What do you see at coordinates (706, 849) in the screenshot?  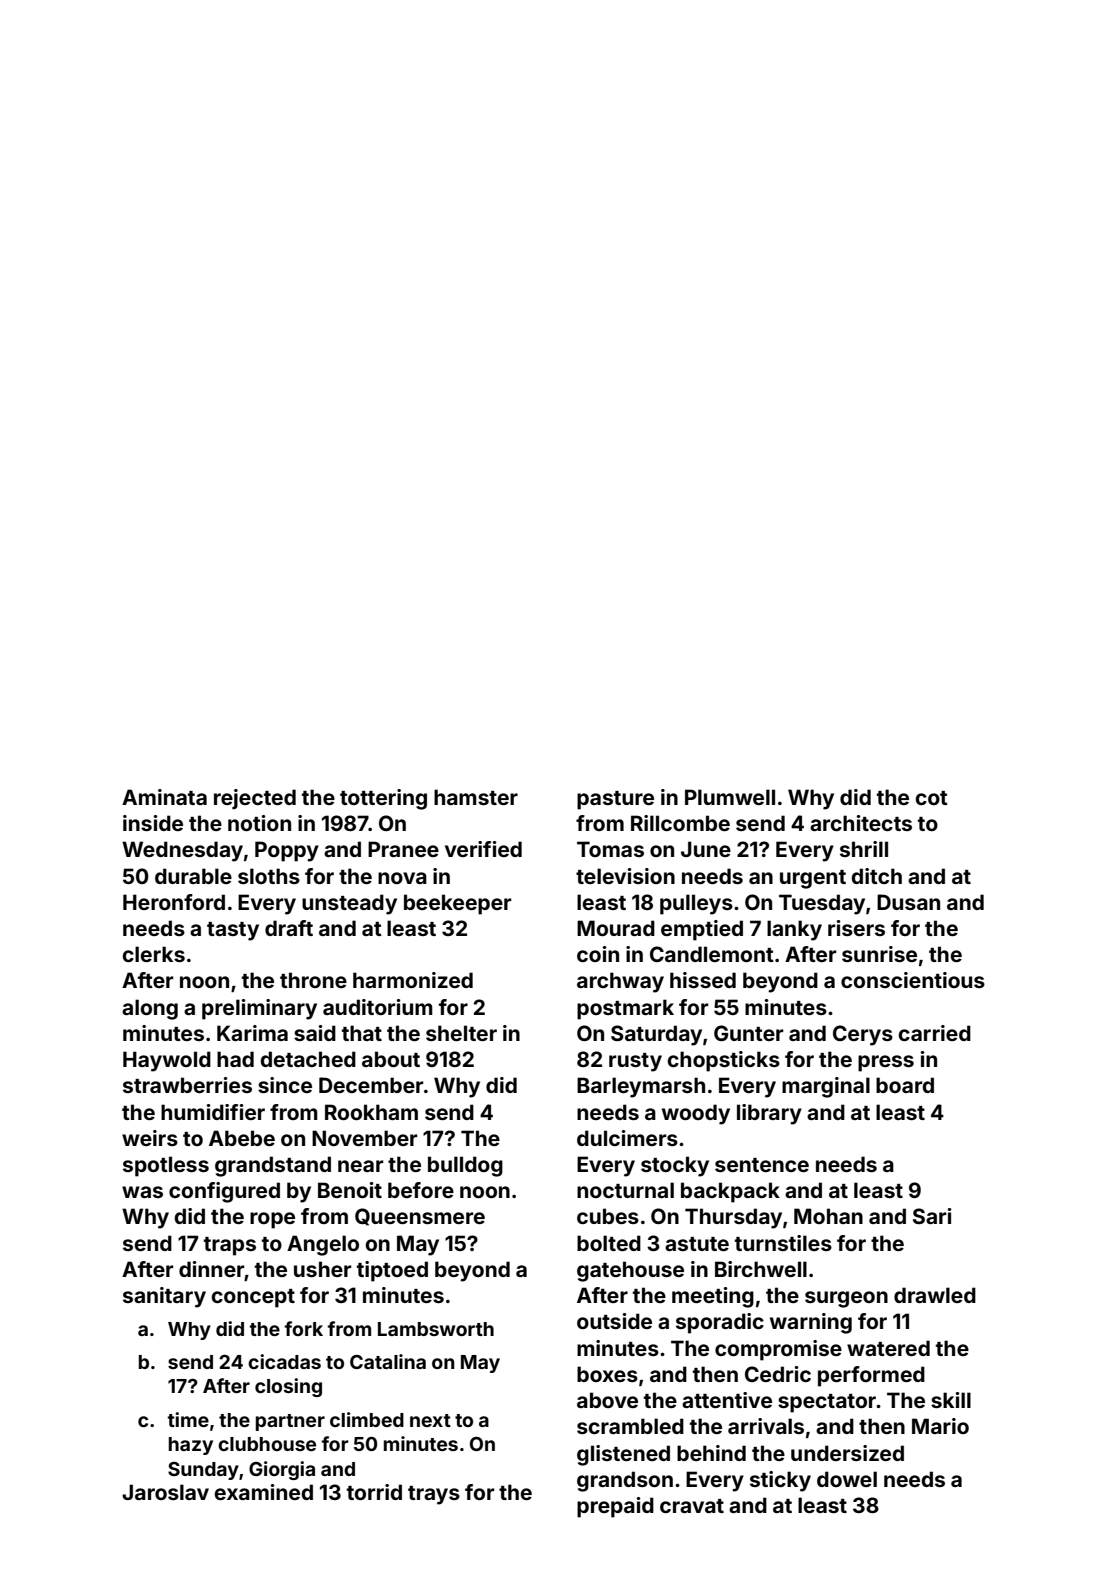 I see `June` at bounding box center [706, 849].
